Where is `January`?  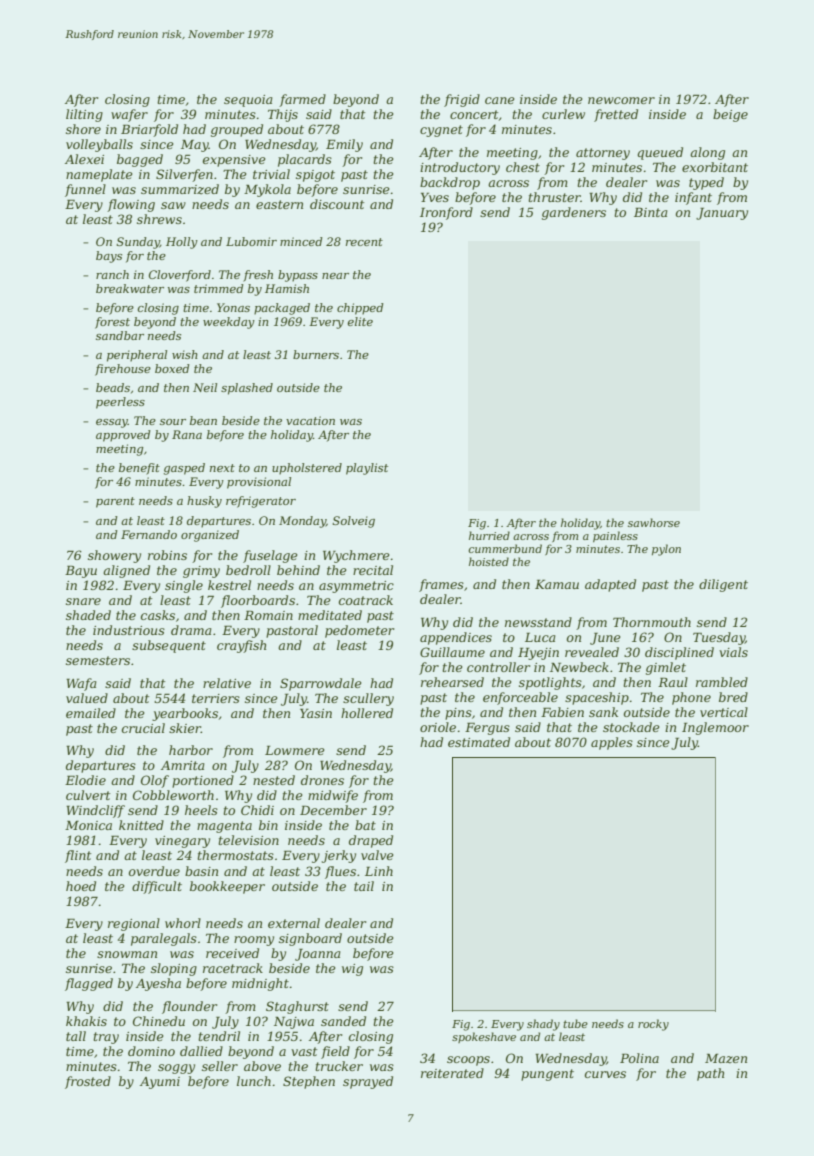
January is located at coordinates (722, 214).
